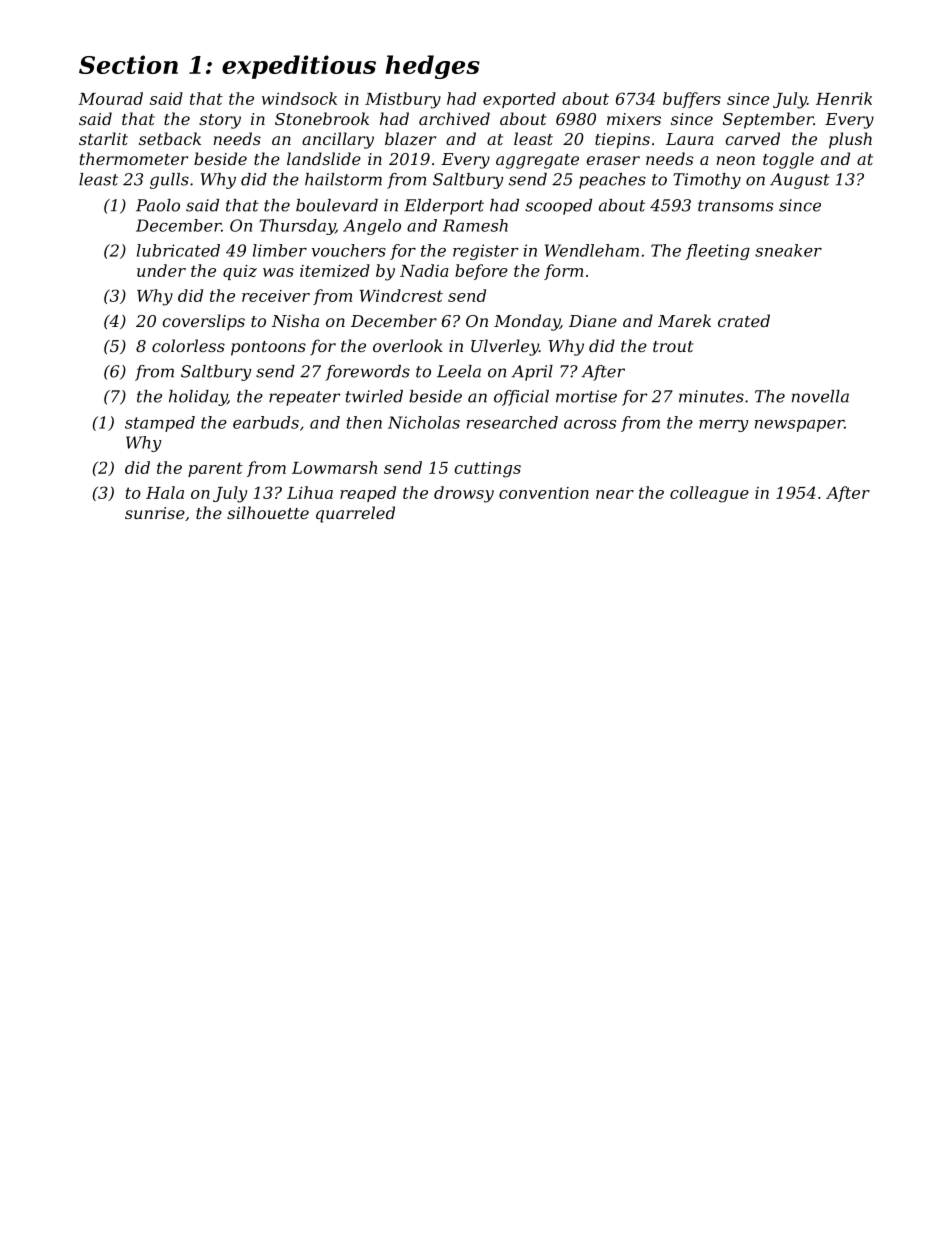 The width and height of the screenshot is (952, 1233). Describe the element at coordinates (527, 322) in the screenshot. I see `Monday` at that location.
